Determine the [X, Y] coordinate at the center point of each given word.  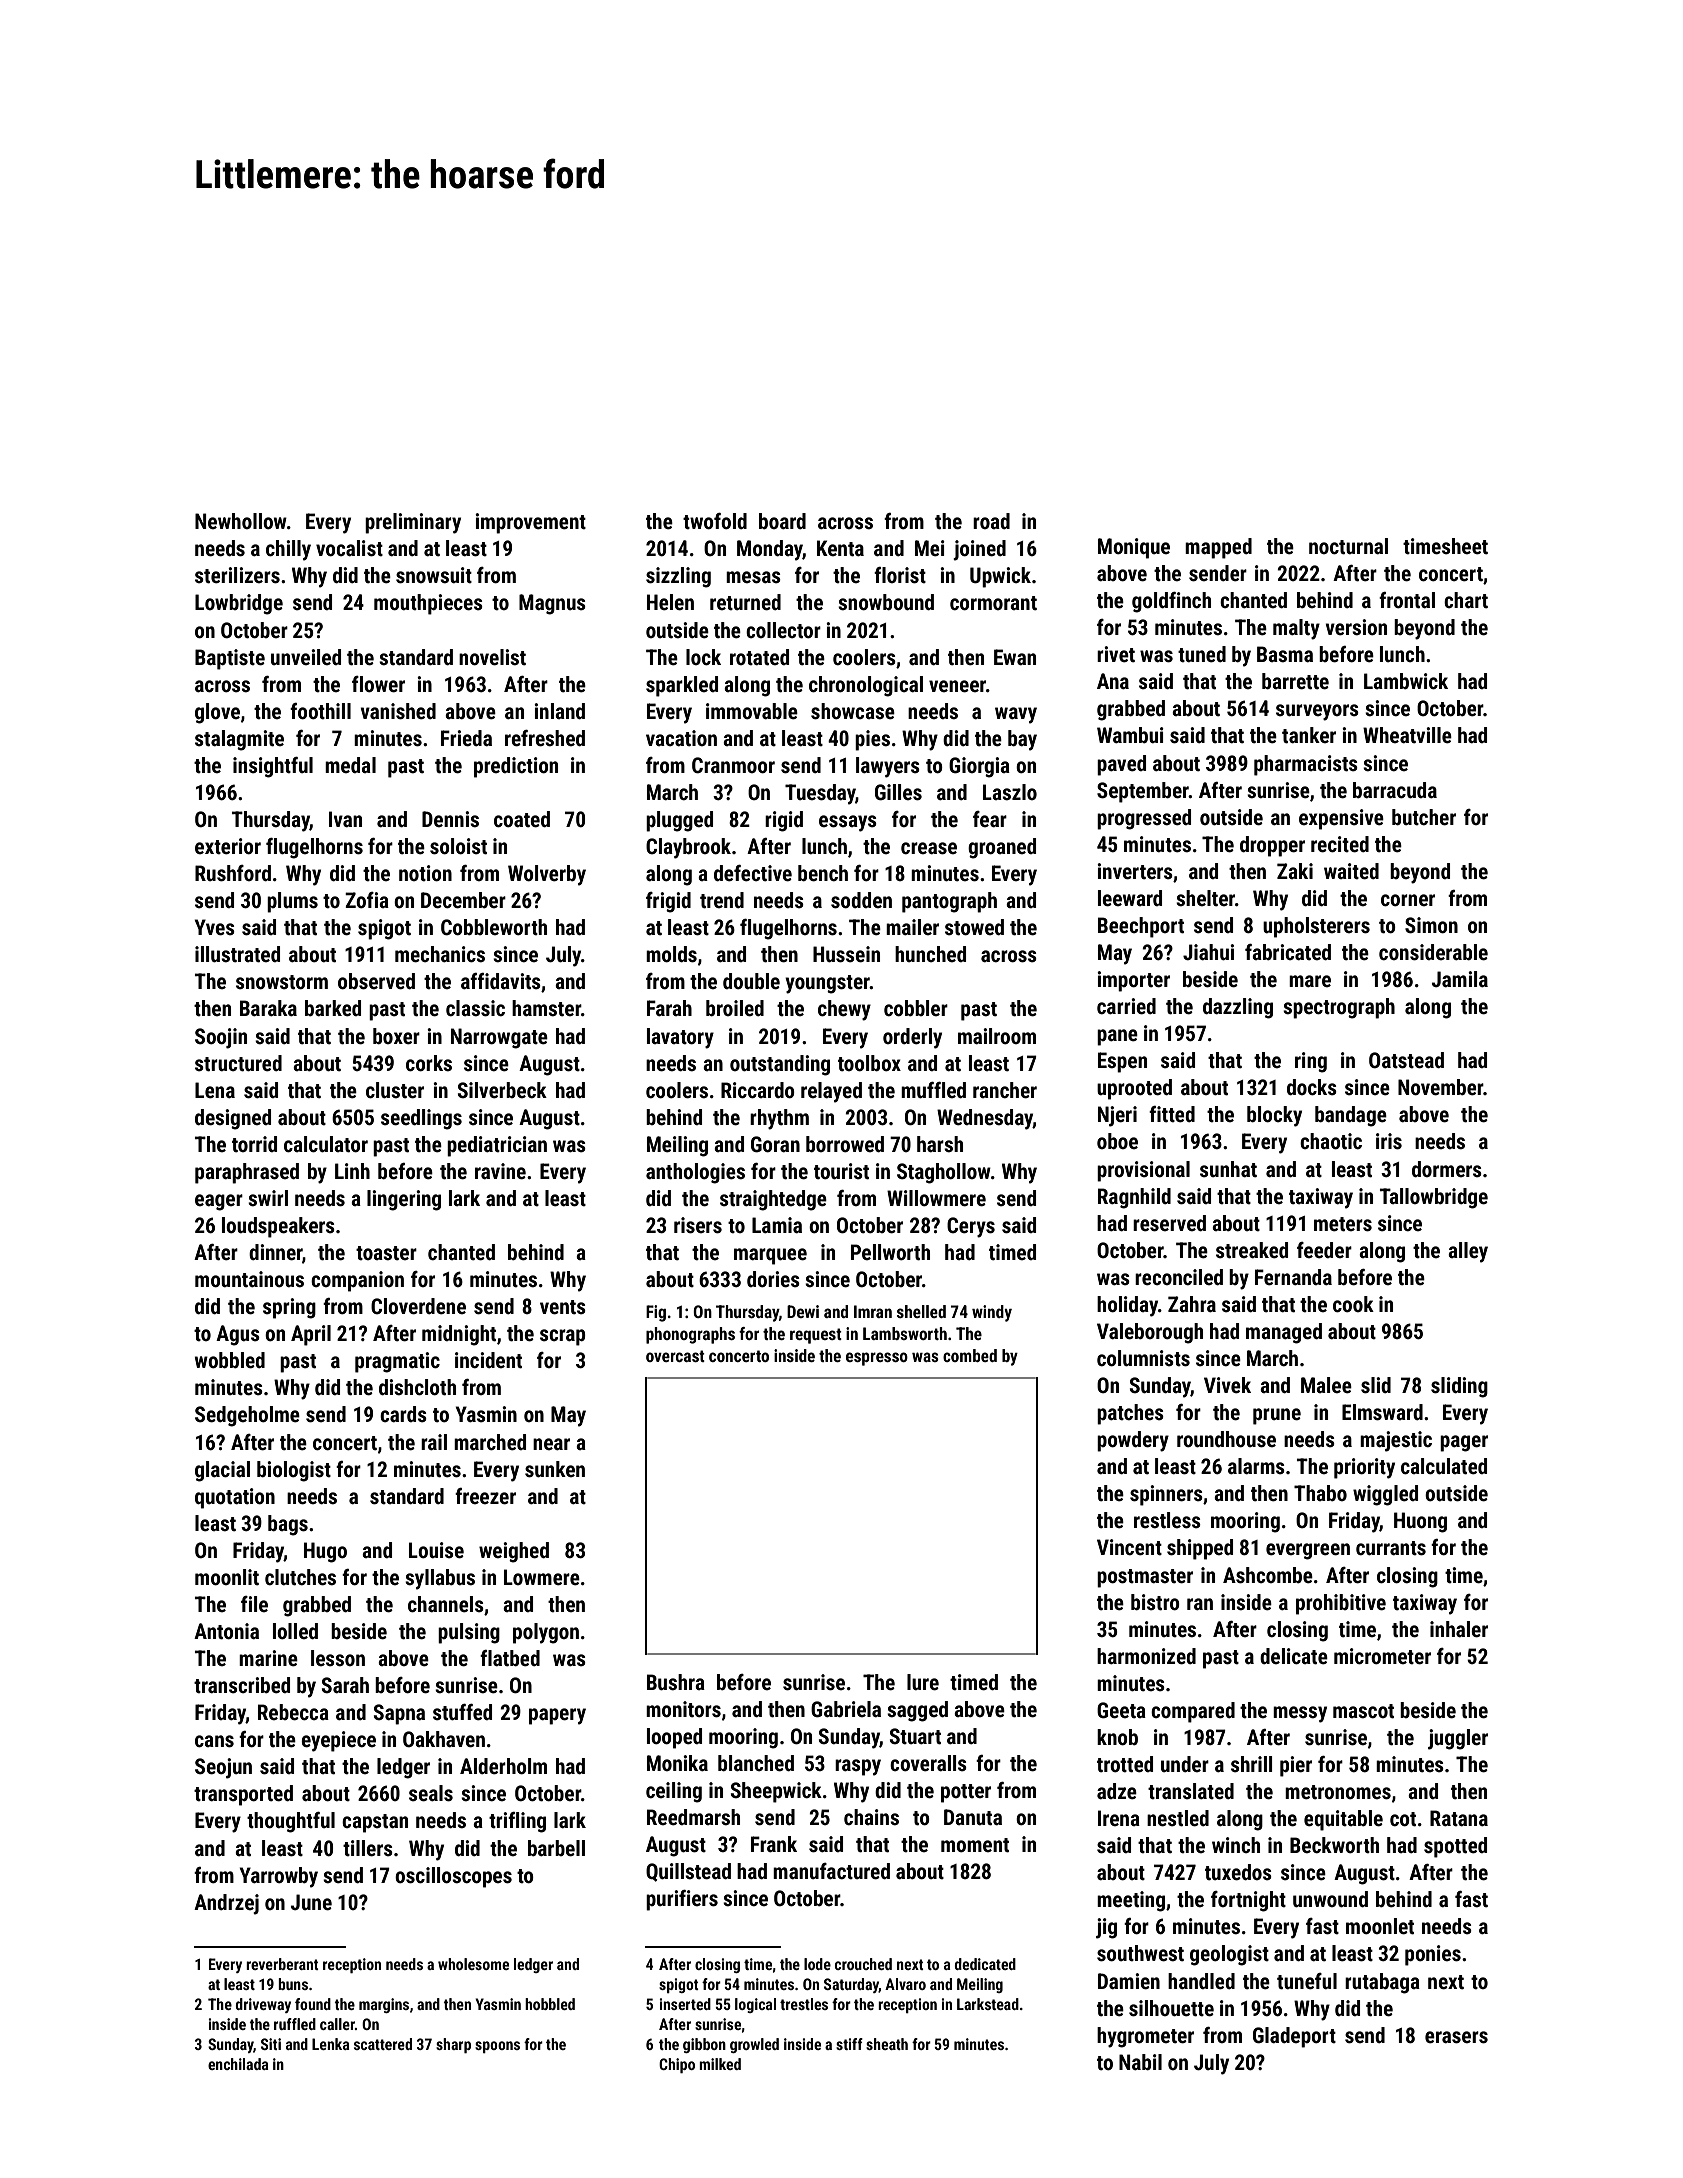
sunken [555, 1469]
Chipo [677, 2065]
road [991, 521]
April [311, 1335]
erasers [1456, 2037]
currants [1391, 1548]
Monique [1134, 548]
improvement [530, 523]
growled [754, 2045]
